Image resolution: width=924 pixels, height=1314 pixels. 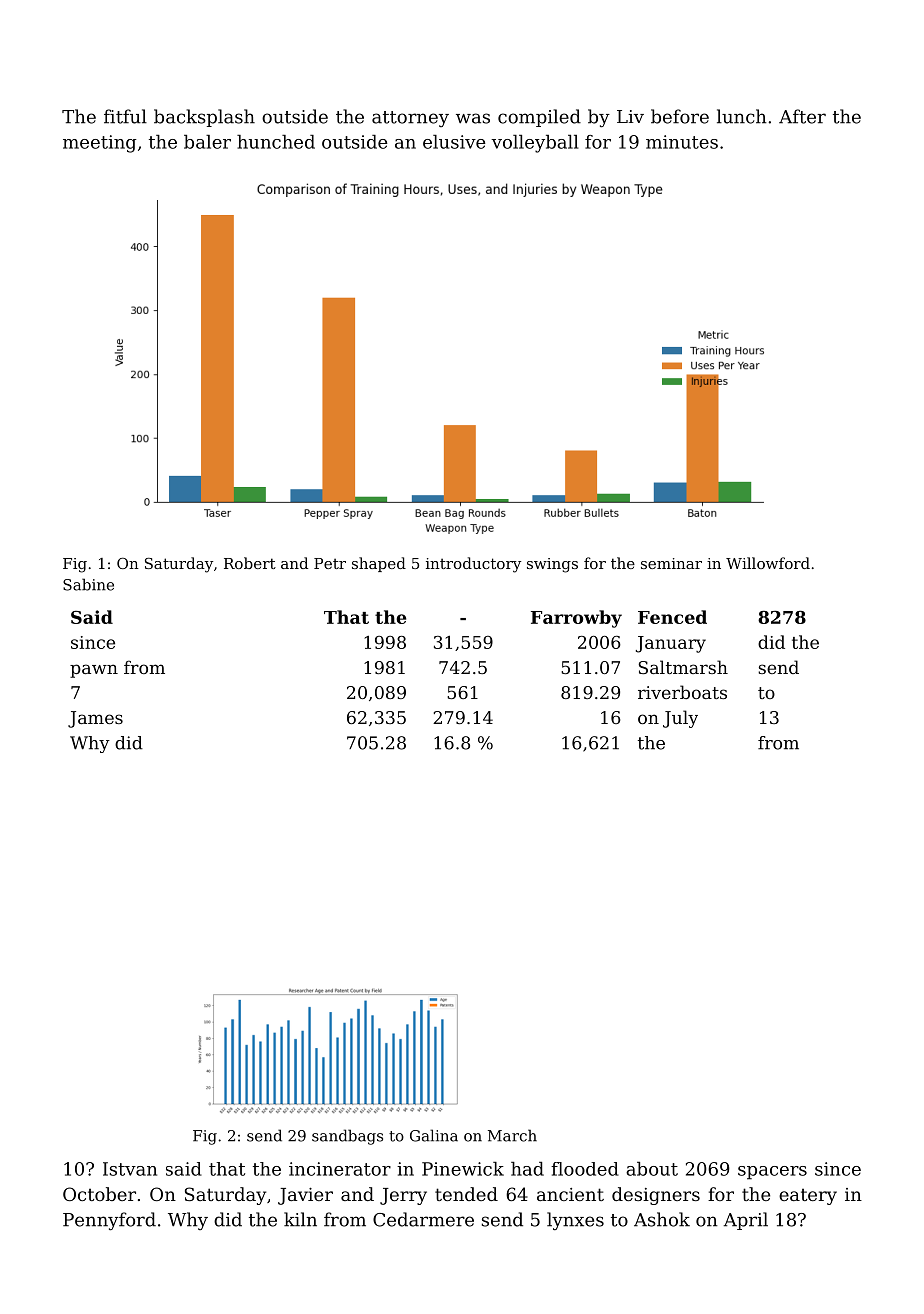 What do you see at coordinates (473, 565) in the page?
I see `introductory` at bounding box center [473, 565].
